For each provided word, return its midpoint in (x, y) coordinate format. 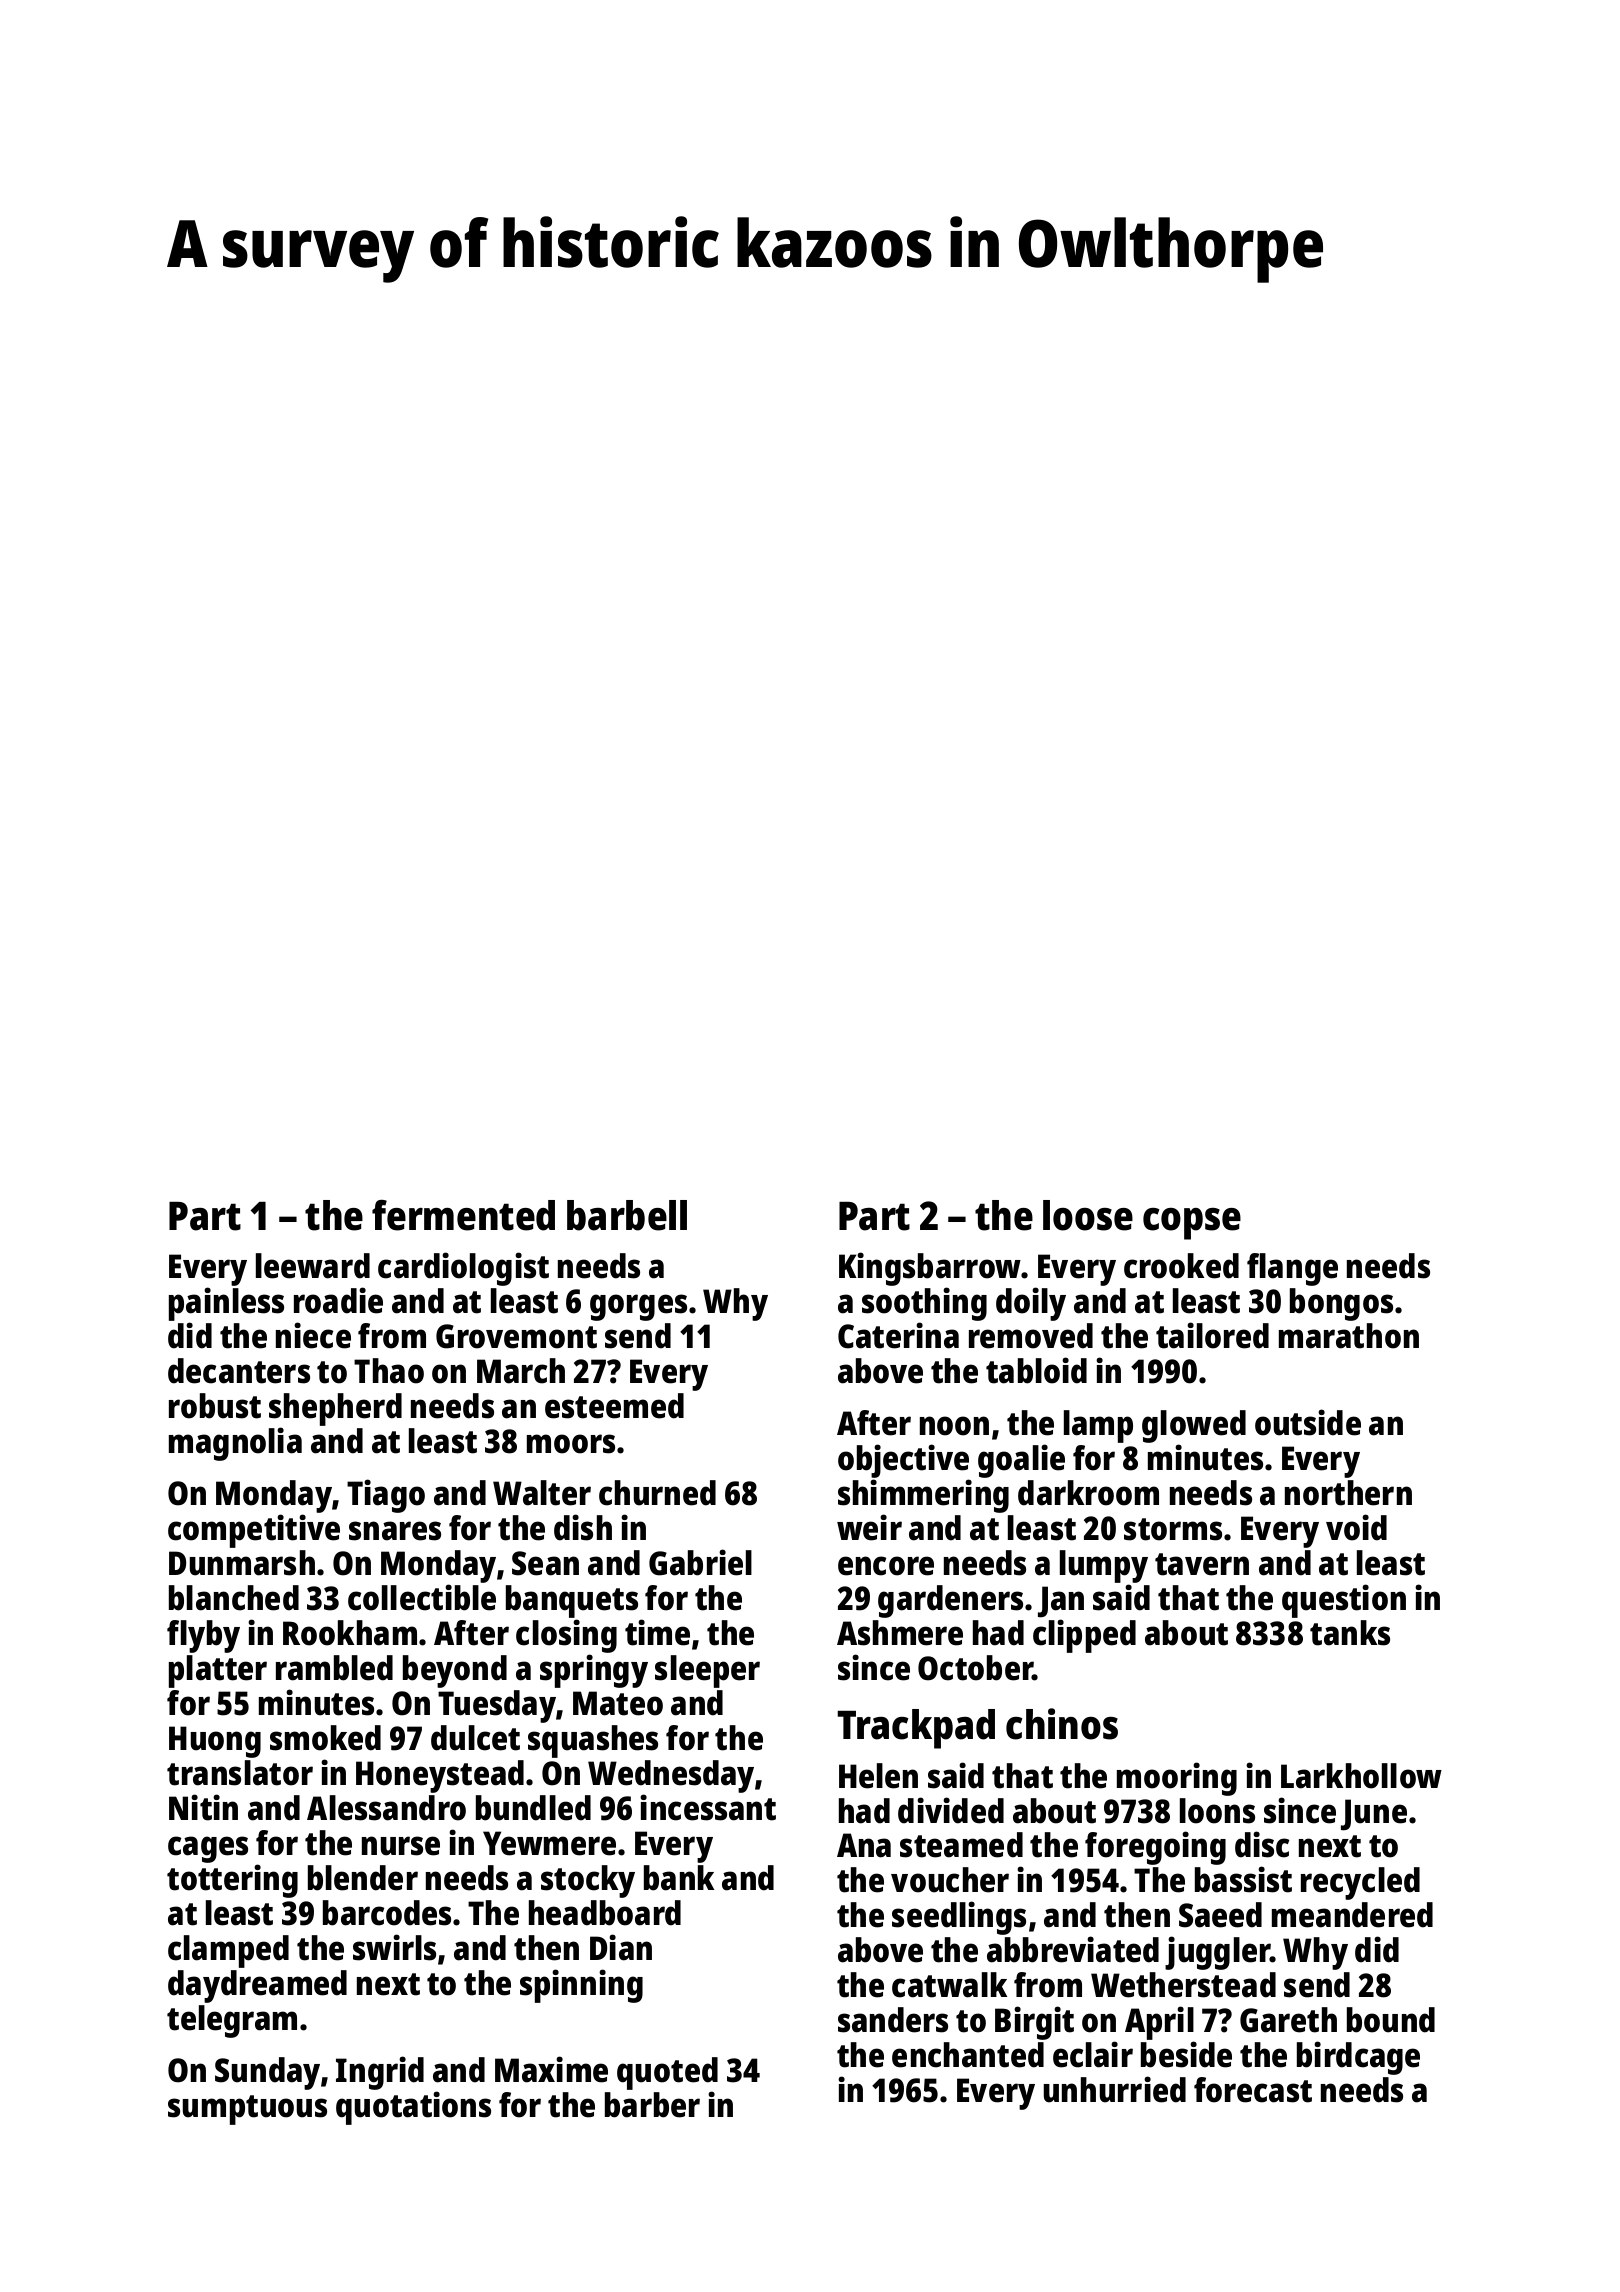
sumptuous (247, 2110)
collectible (422, 1597)
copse (1192, 1224)
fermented (463, 1215)
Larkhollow (1361, 1776)
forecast (1253, 2090)
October (975, 1668)
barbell (627, 1215)
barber (652, 2105)
